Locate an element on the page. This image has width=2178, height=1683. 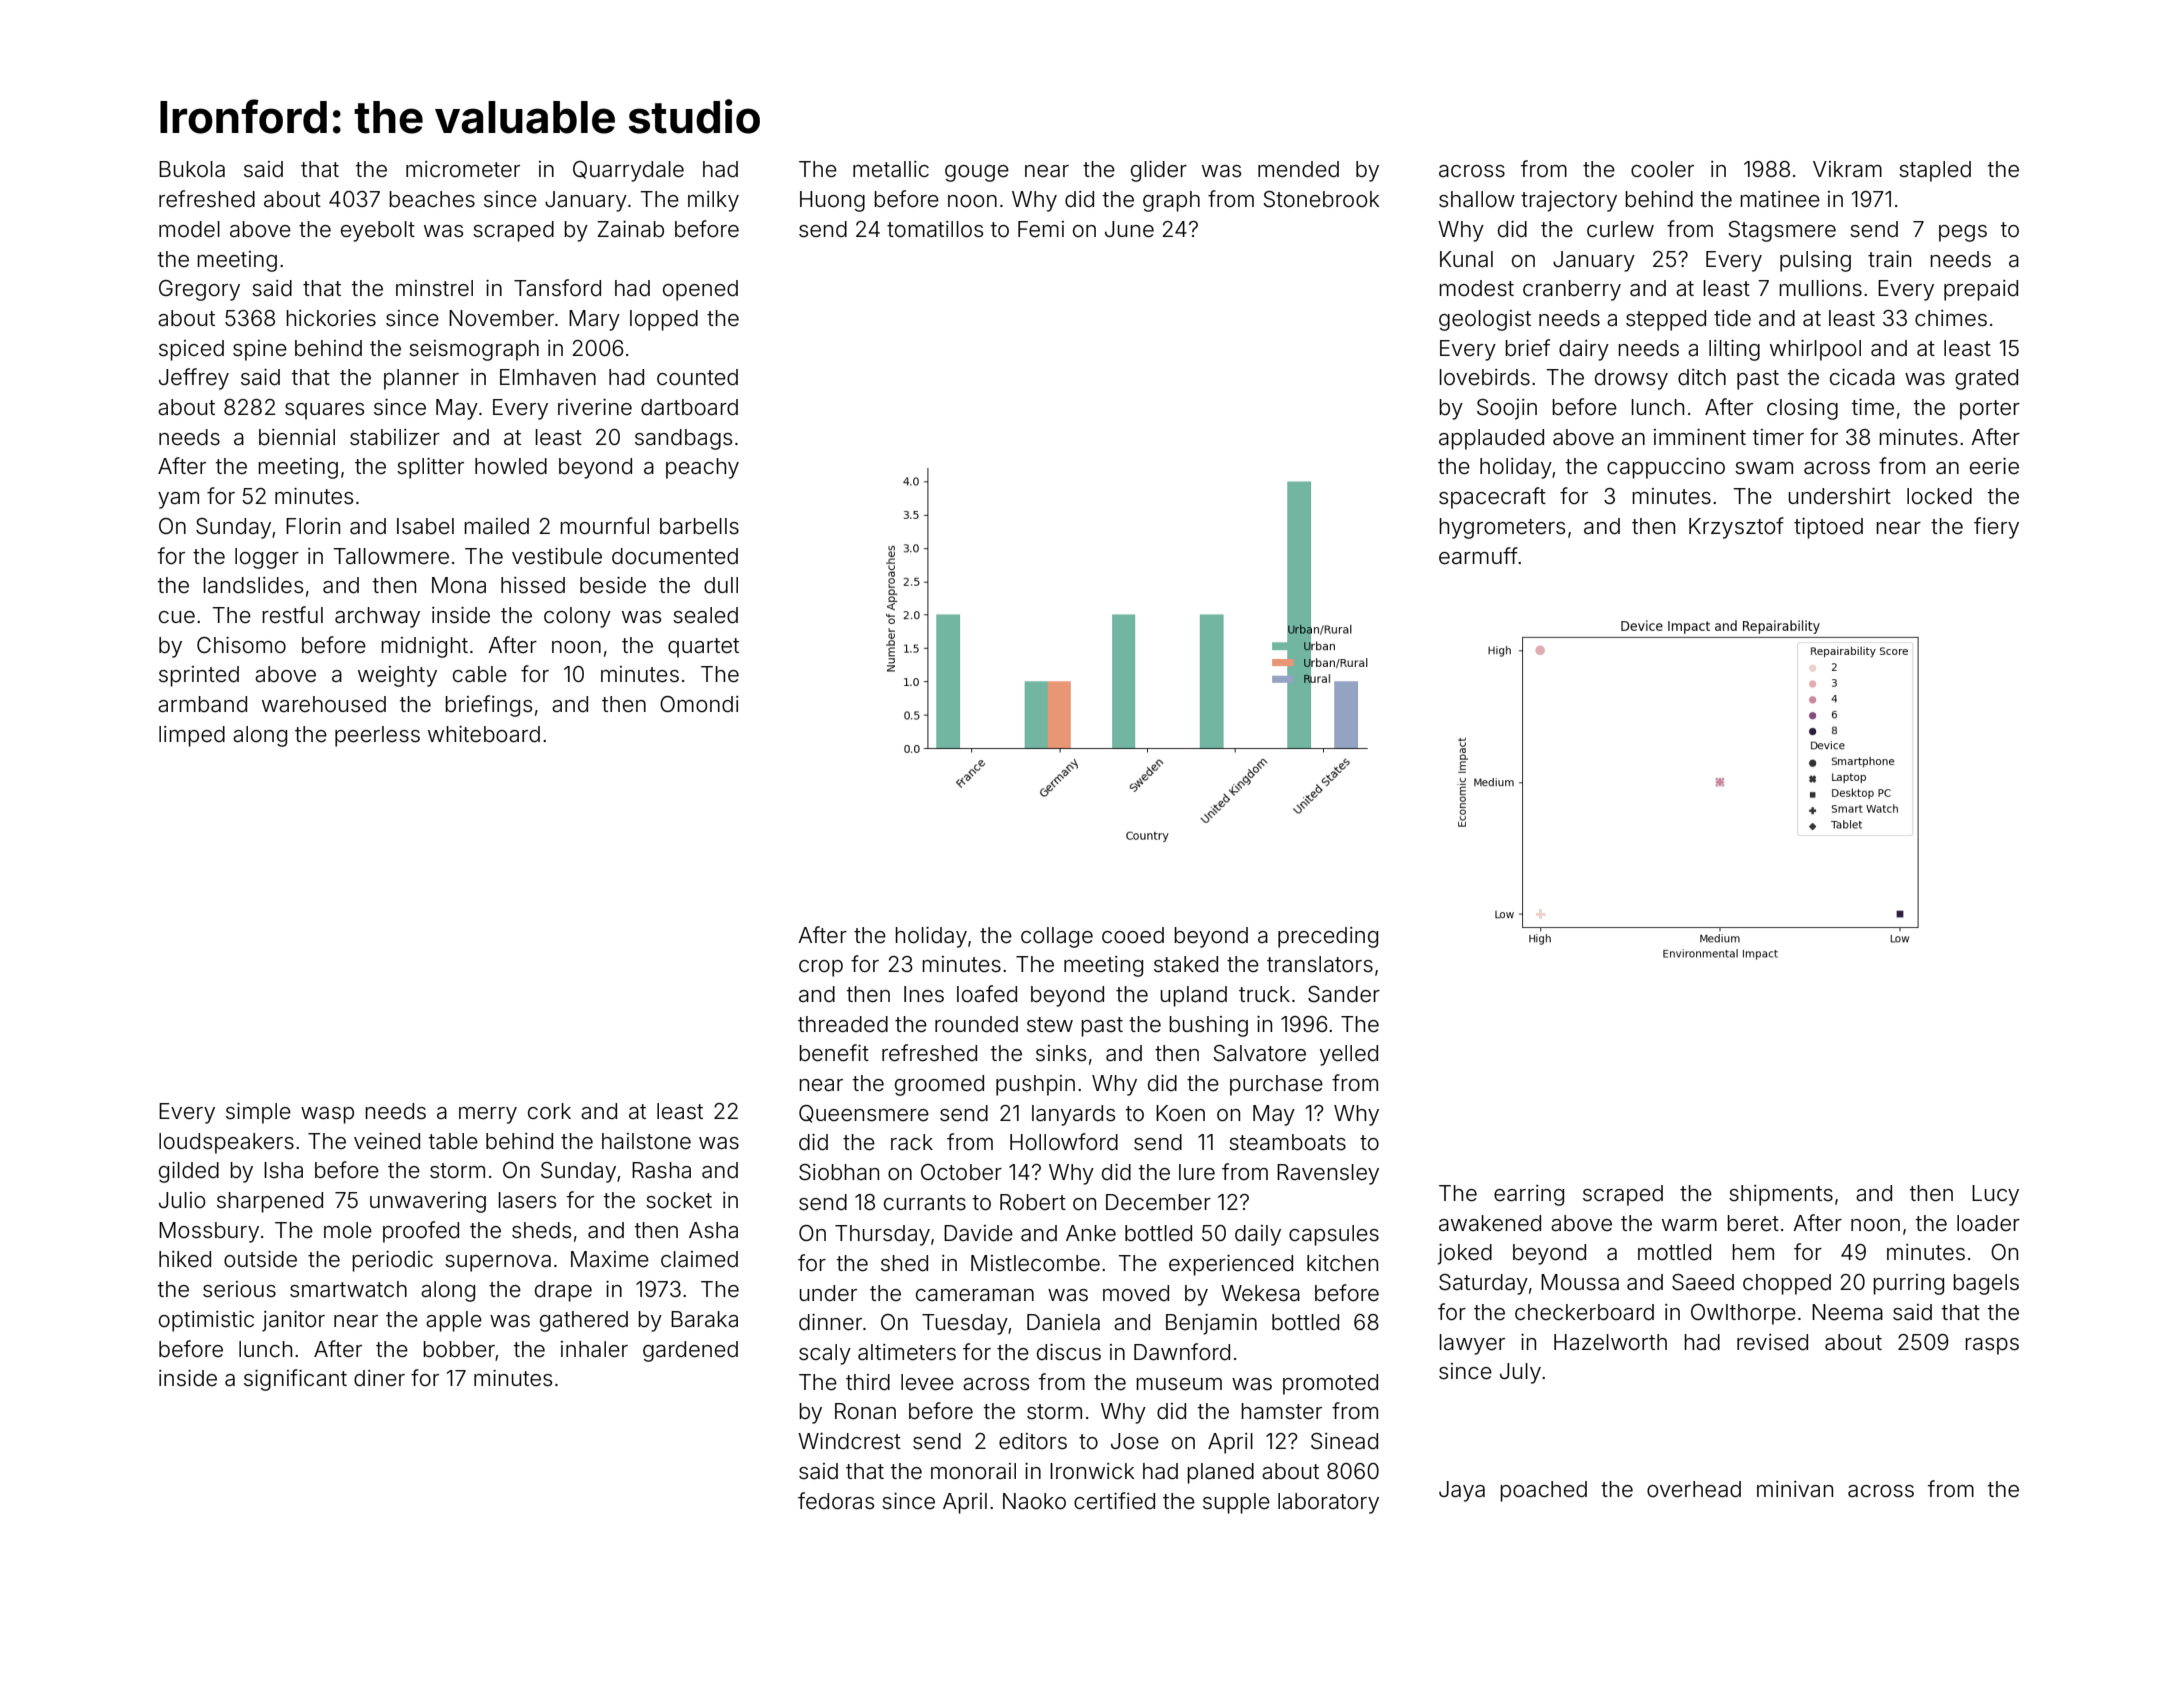
tiptoed is located at coordinates (1828, 528).
